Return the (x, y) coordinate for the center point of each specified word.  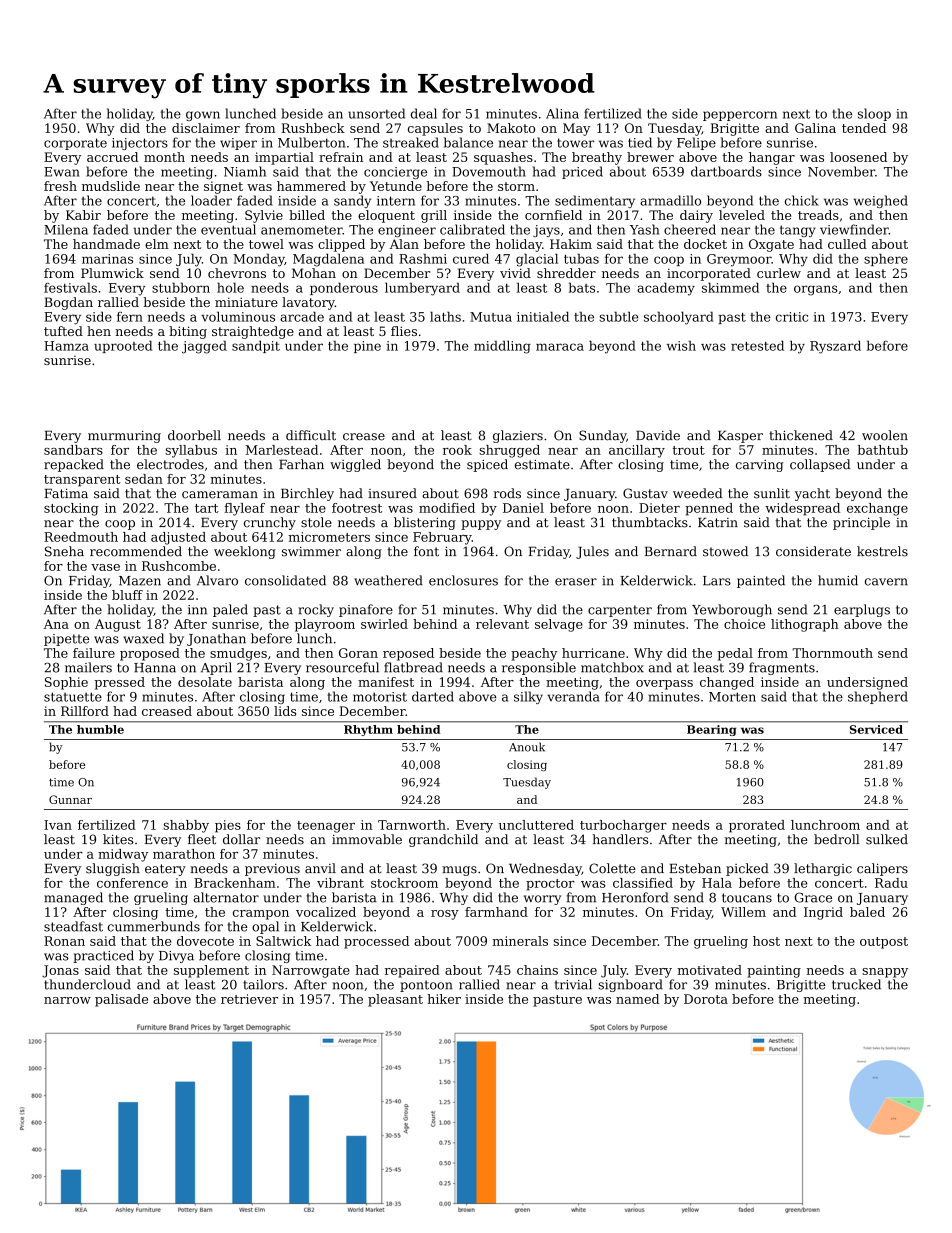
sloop (874, 114)
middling (502, 347)
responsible (539, 668)
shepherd (878, 697)
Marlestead (282, 450)
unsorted (376, 113)
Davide (658, 435)
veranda (573, 696)
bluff (127, 595)
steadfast (73, 926)
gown (203, 116)
